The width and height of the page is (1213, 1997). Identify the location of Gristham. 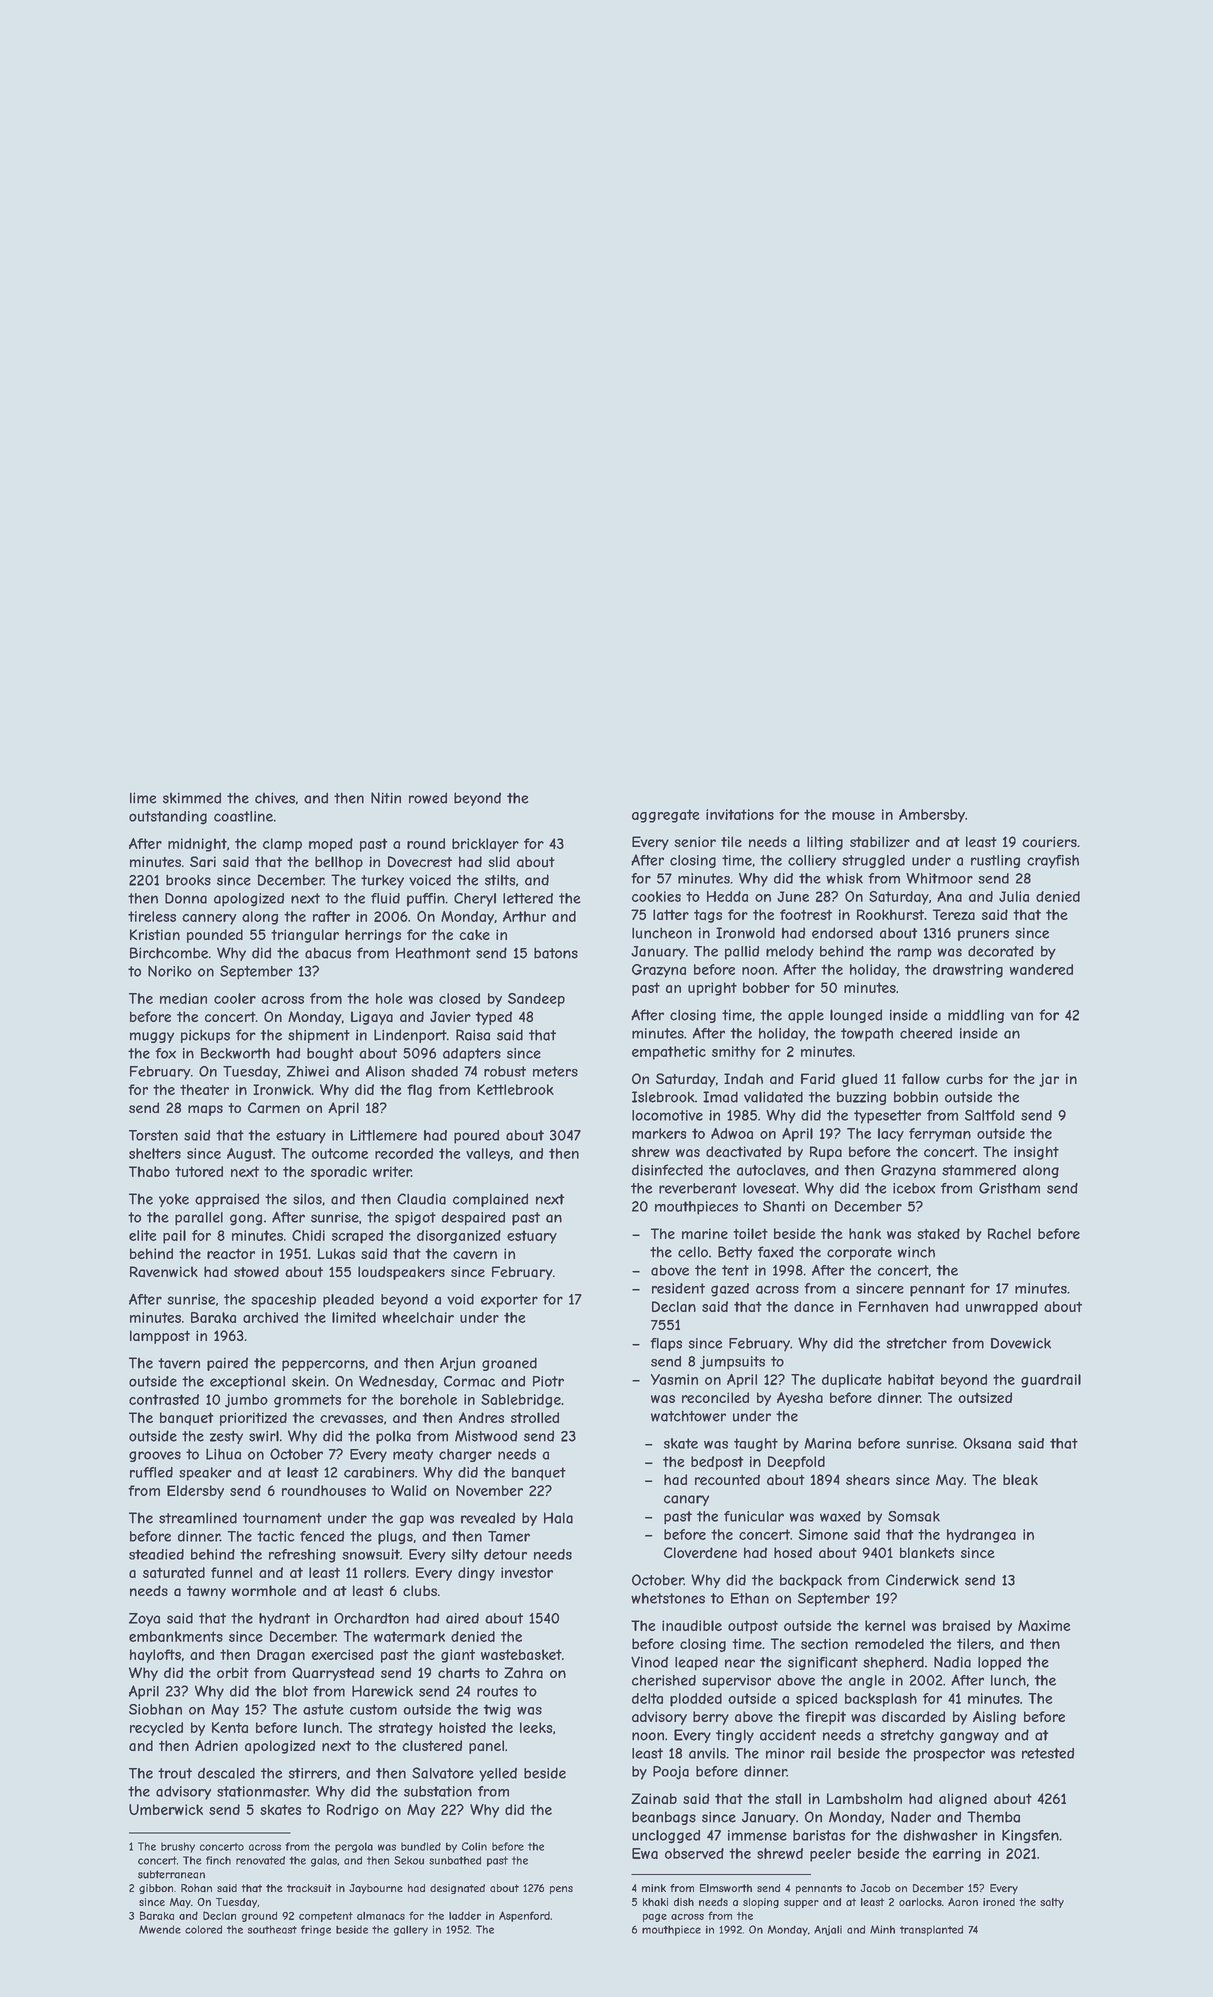
(1009, 1188).
